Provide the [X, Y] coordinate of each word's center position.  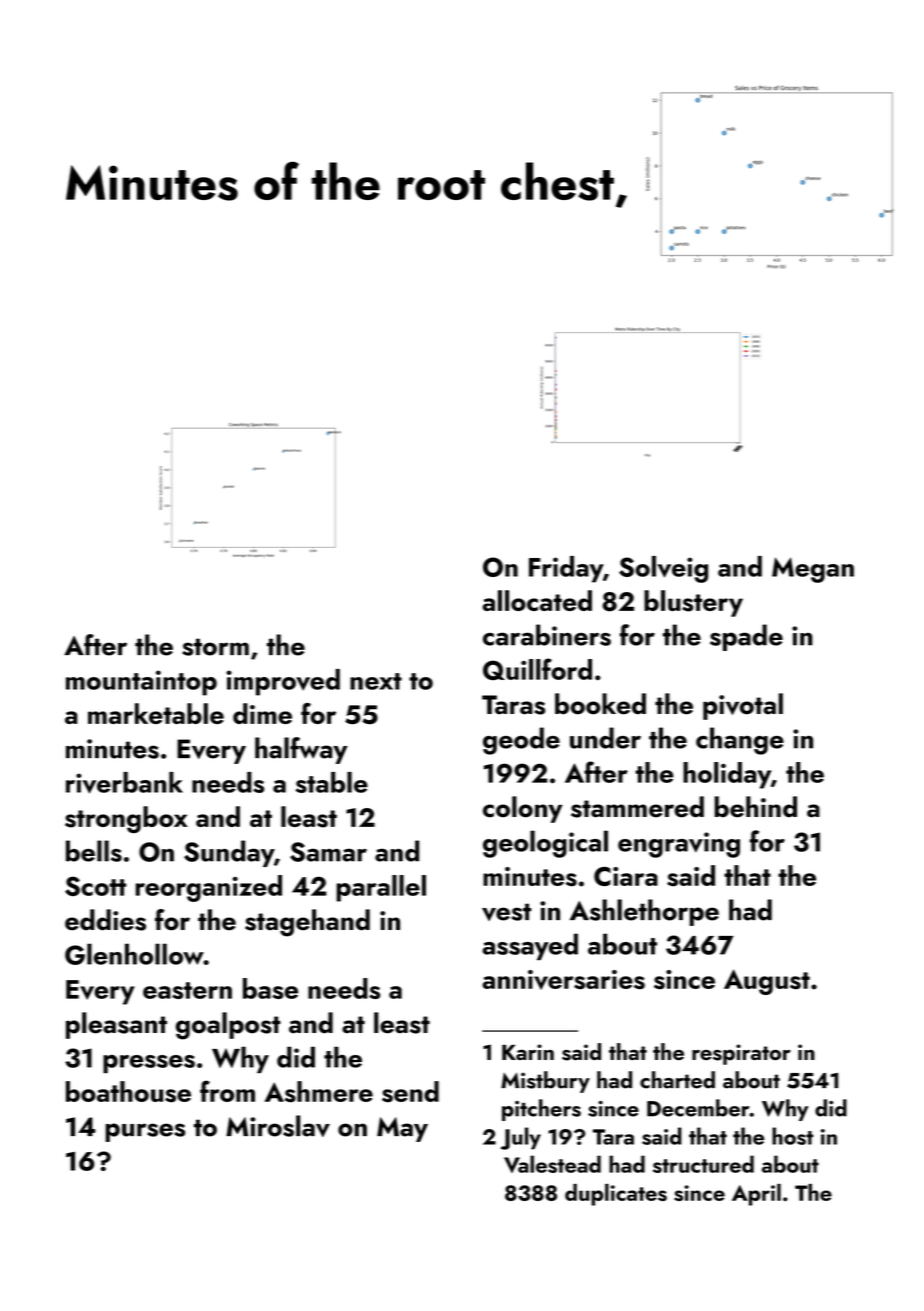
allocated [537, 600]
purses [145, 1132]
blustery [693, 603]
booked [600, 704]
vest [506, 912]
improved [283, 682]
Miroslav [278, 1126]
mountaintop [141, 683]
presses [149, 1064]
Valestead [552, 1164]
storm [215, 647]
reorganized [209, 888]
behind [755, 807]
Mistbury [545, 1082]
